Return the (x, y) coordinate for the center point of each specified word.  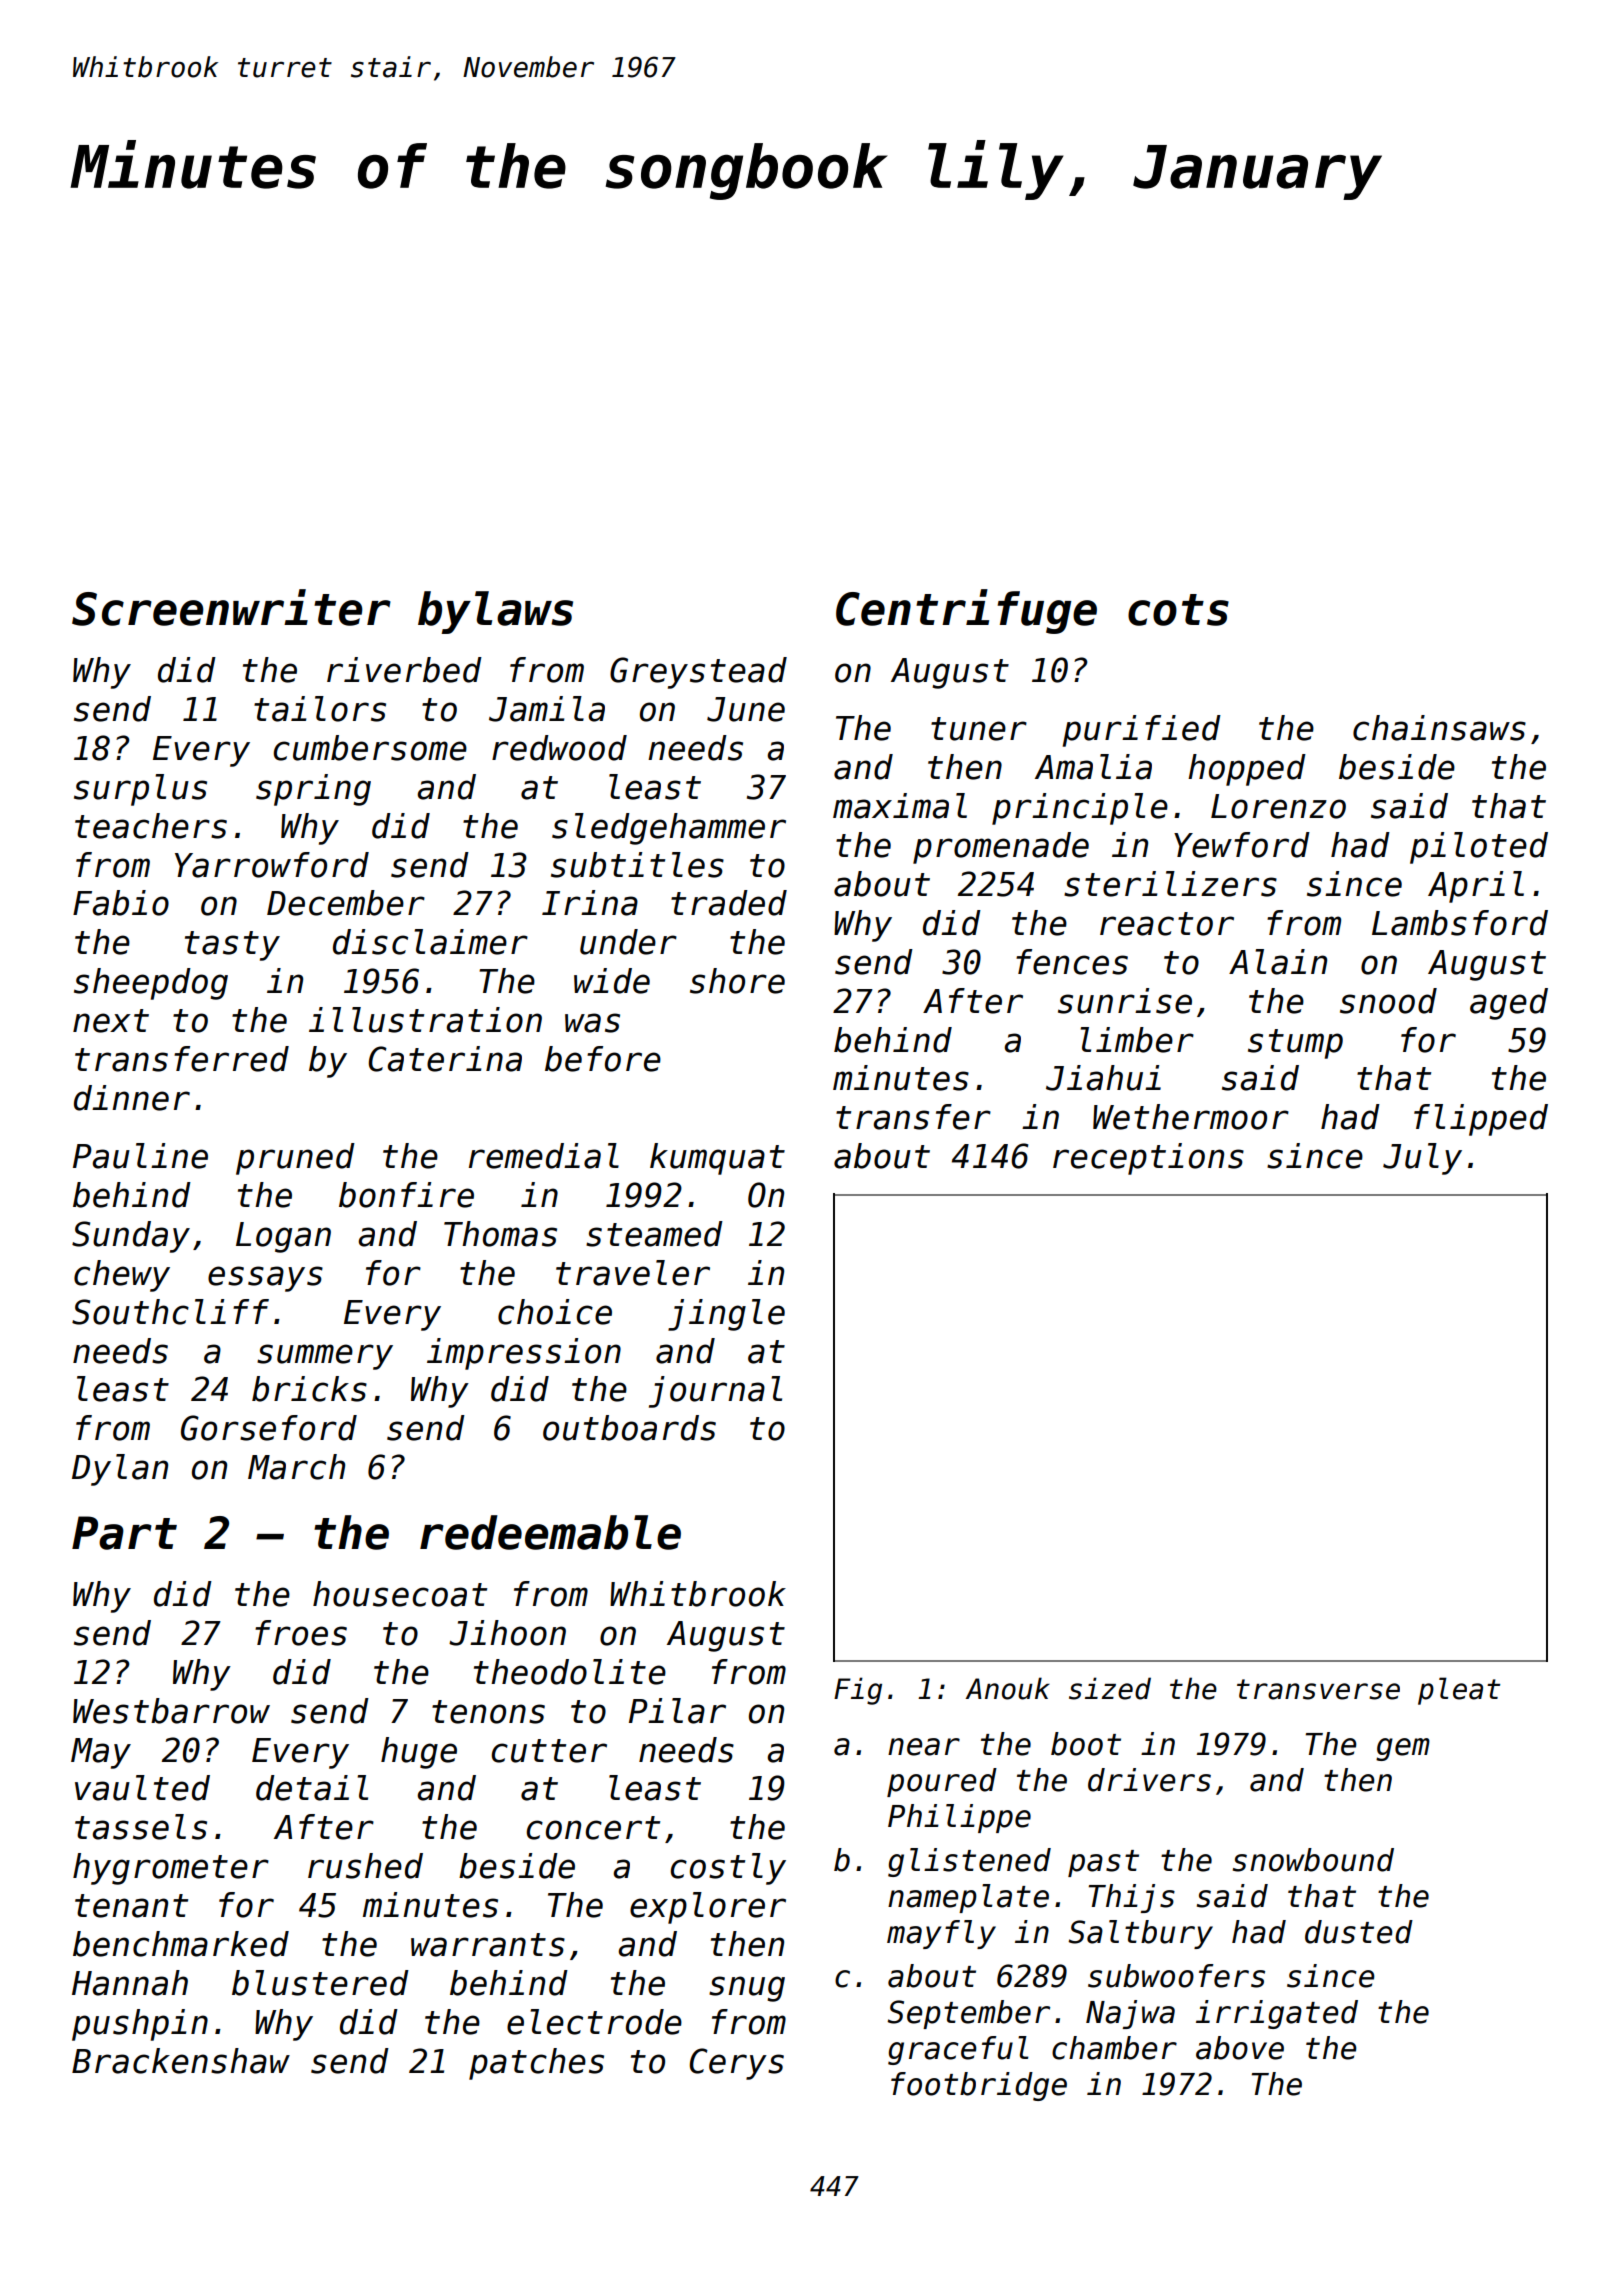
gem (1403, 1749)
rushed (365, 1866)
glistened (969, 1862)
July (1422, 1159)
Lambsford (1460, 923)
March (296, 1467)
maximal (900, 806)
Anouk (1007, 1688)
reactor (1167, 924)
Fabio (121, 903)
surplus (140, 790)
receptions (1148, 1159)
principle (1080, 809)
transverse (1318, 1689)
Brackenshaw (181, 2061)
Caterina (445, 1059)
